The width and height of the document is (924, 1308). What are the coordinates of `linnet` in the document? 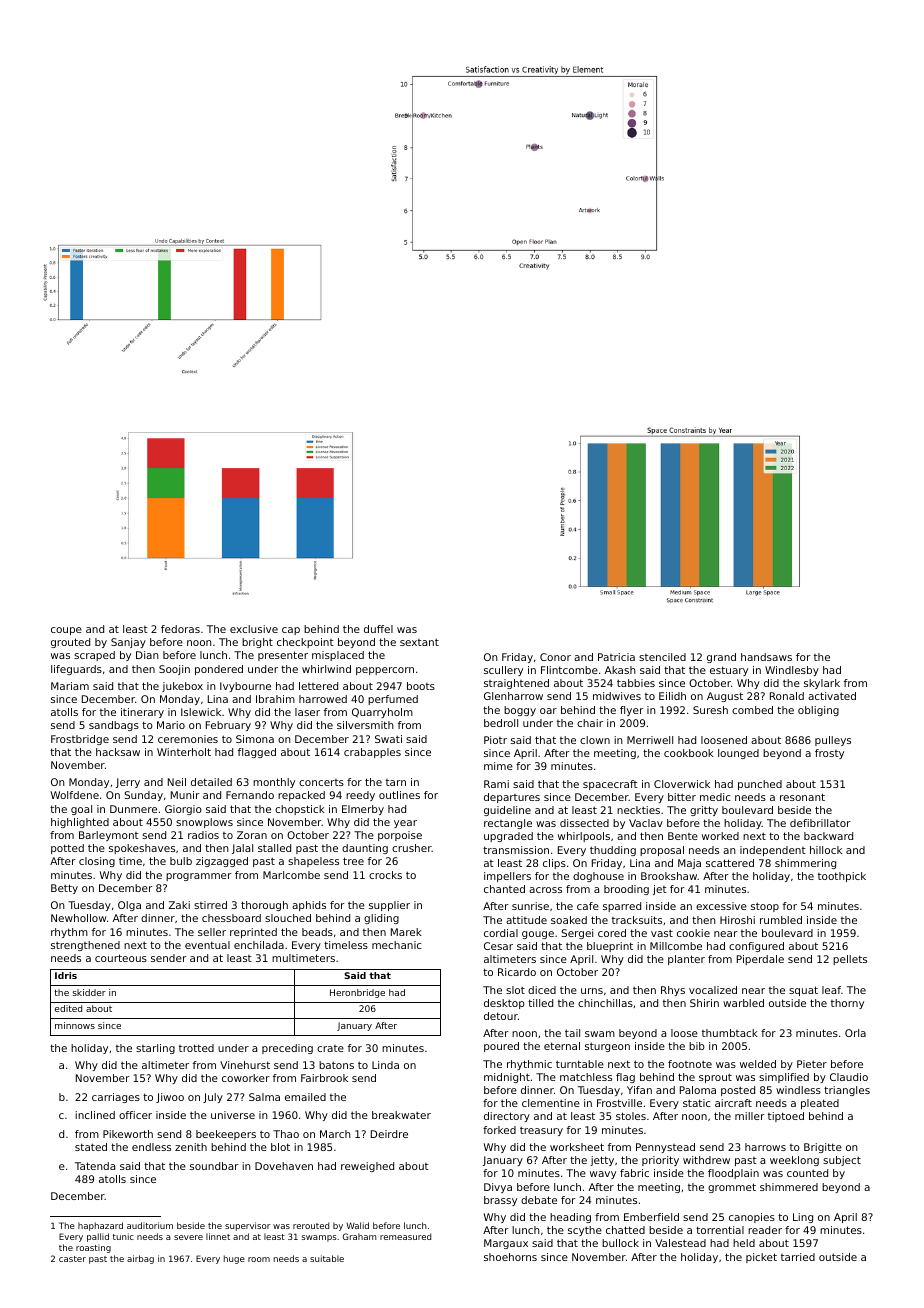 It's located at (218, 1236).
